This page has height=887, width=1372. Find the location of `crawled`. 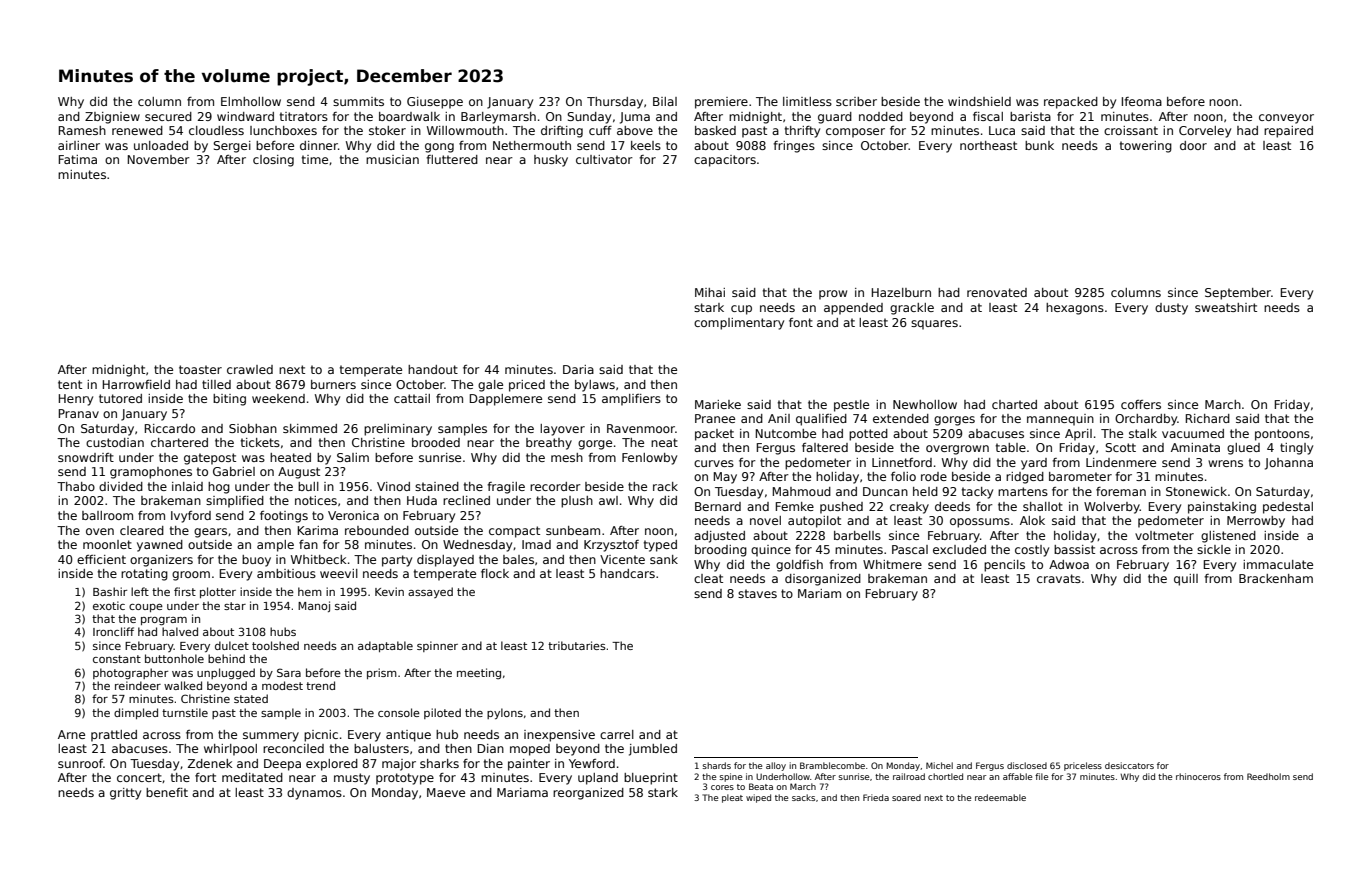

crawled is located at coordinates (250, 369).
